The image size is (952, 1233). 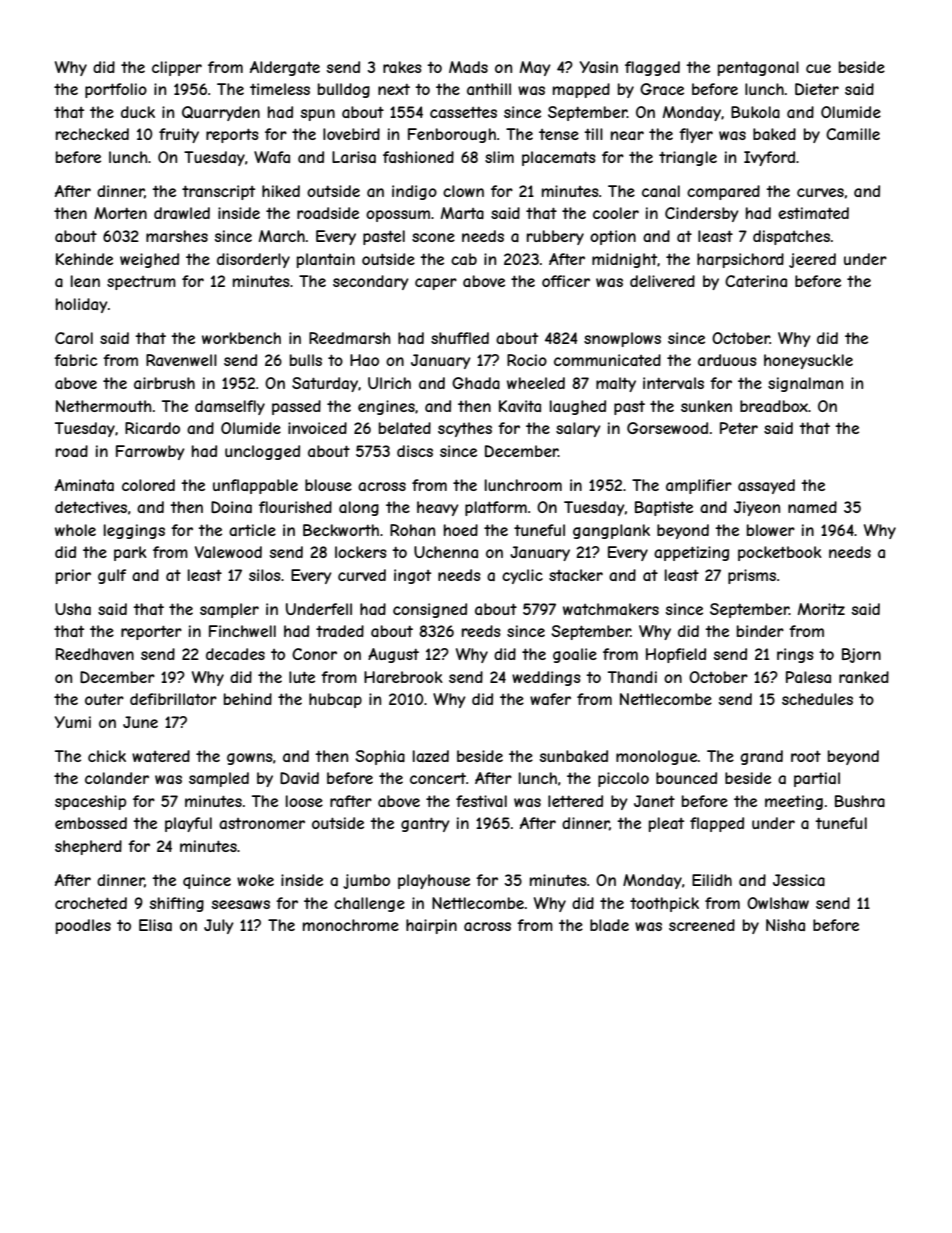 I want to click on pentagonal, so click(x=758, y=68).
